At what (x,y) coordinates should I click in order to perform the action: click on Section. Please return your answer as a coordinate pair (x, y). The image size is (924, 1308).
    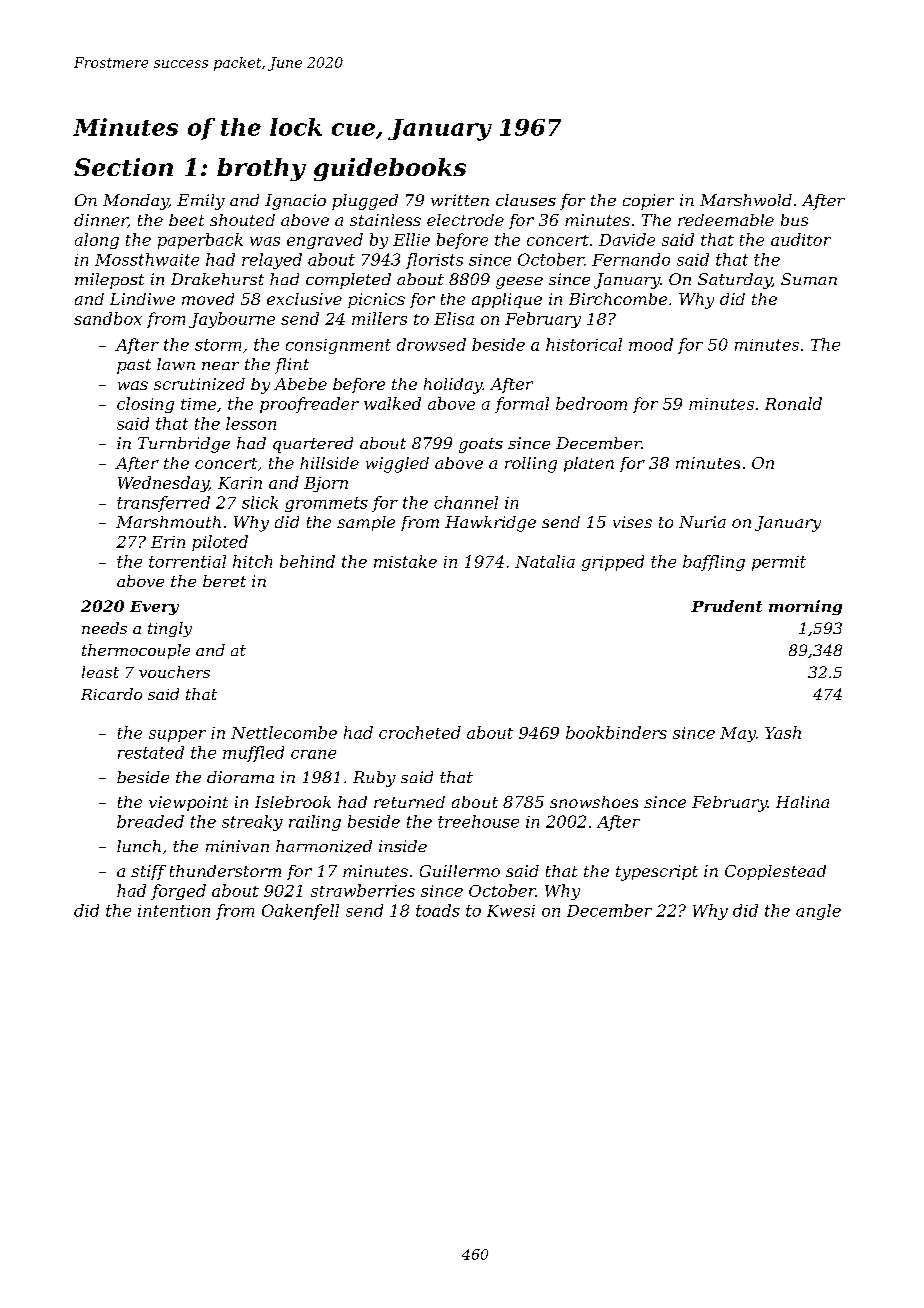
    Looking at the image, I should click on (123, 167).
